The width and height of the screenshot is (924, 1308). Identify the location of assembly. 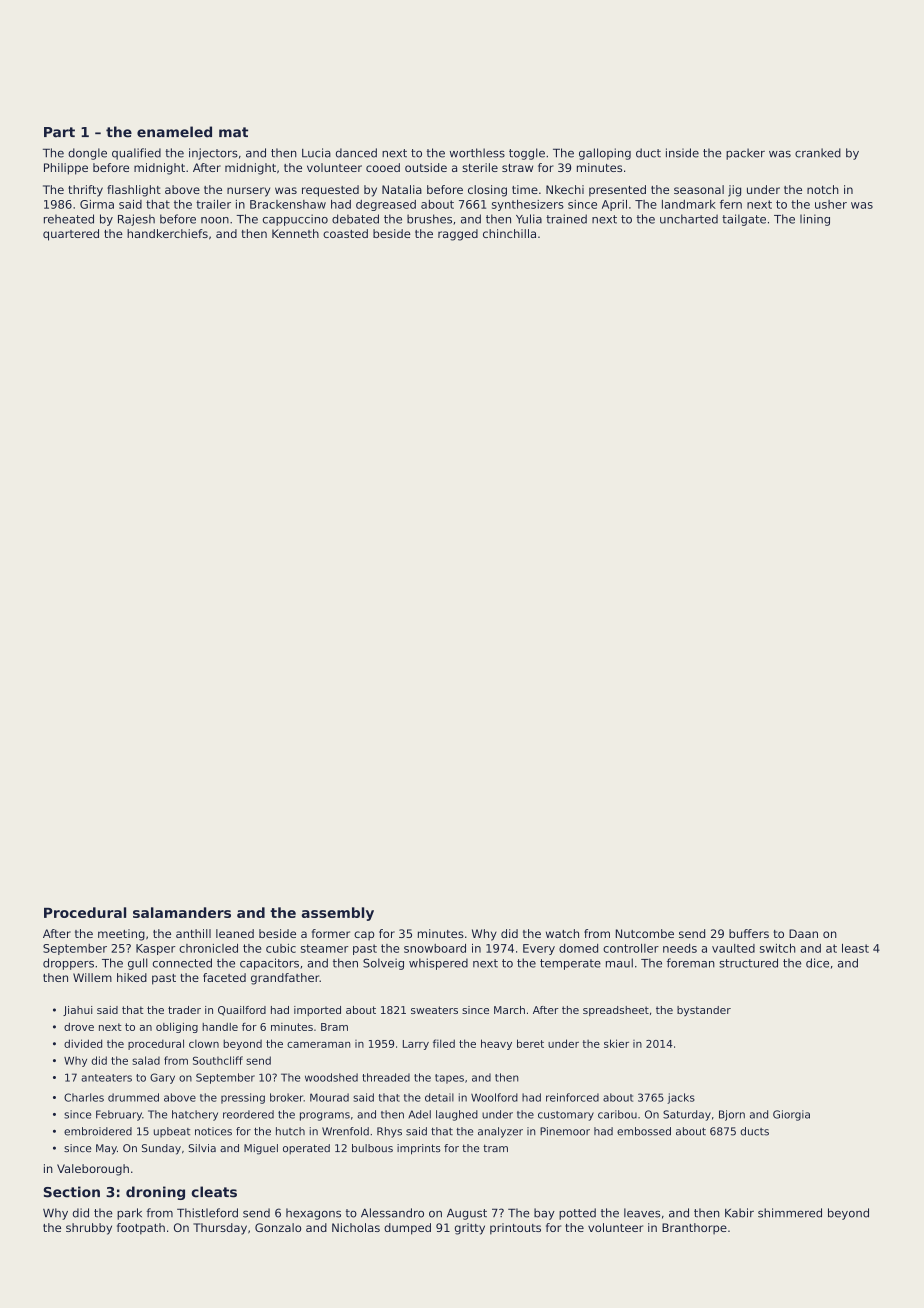
(337, 914).
